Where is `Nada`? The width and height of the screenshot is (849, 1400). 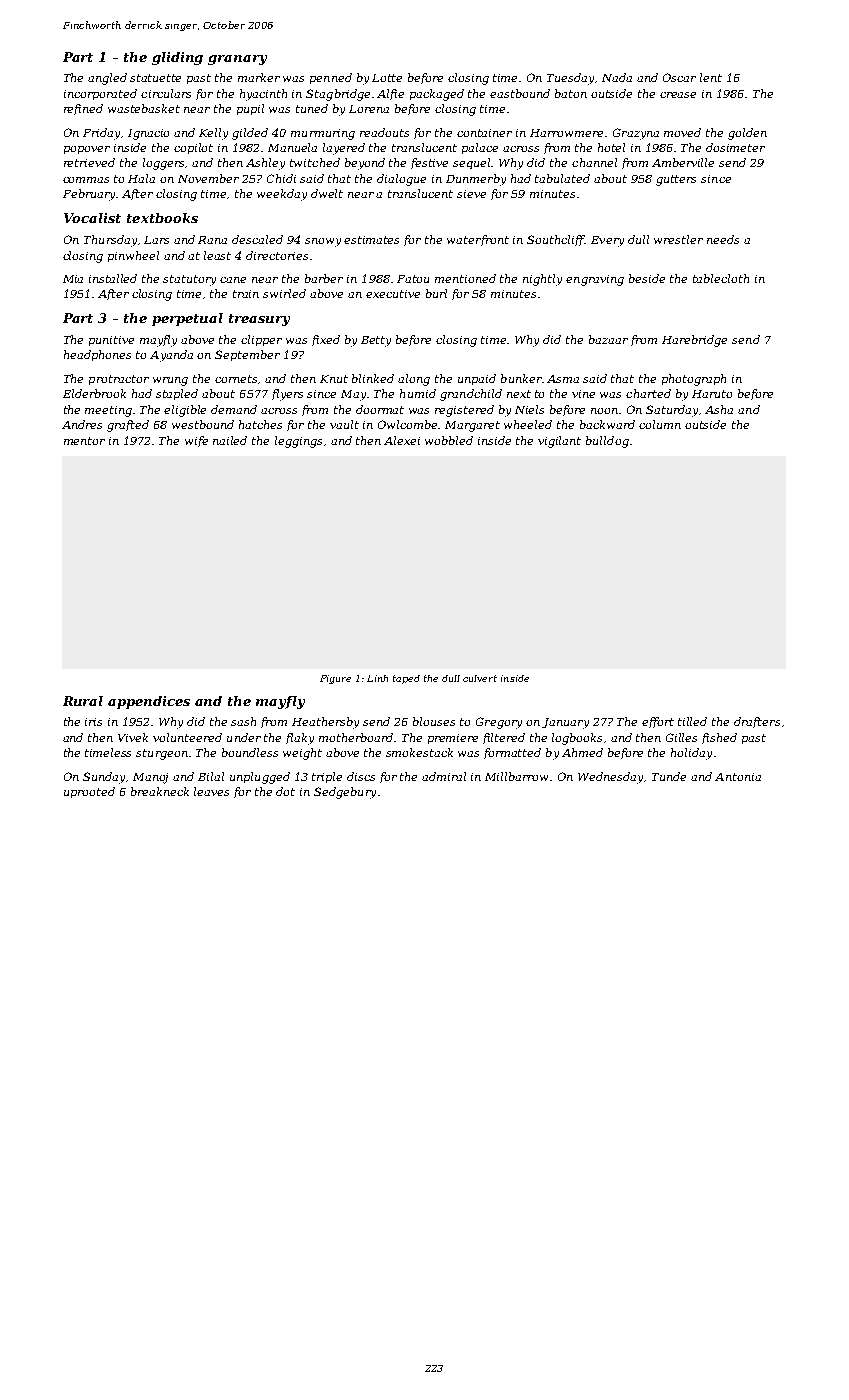
Nada is located at coordinates (617, 77).
